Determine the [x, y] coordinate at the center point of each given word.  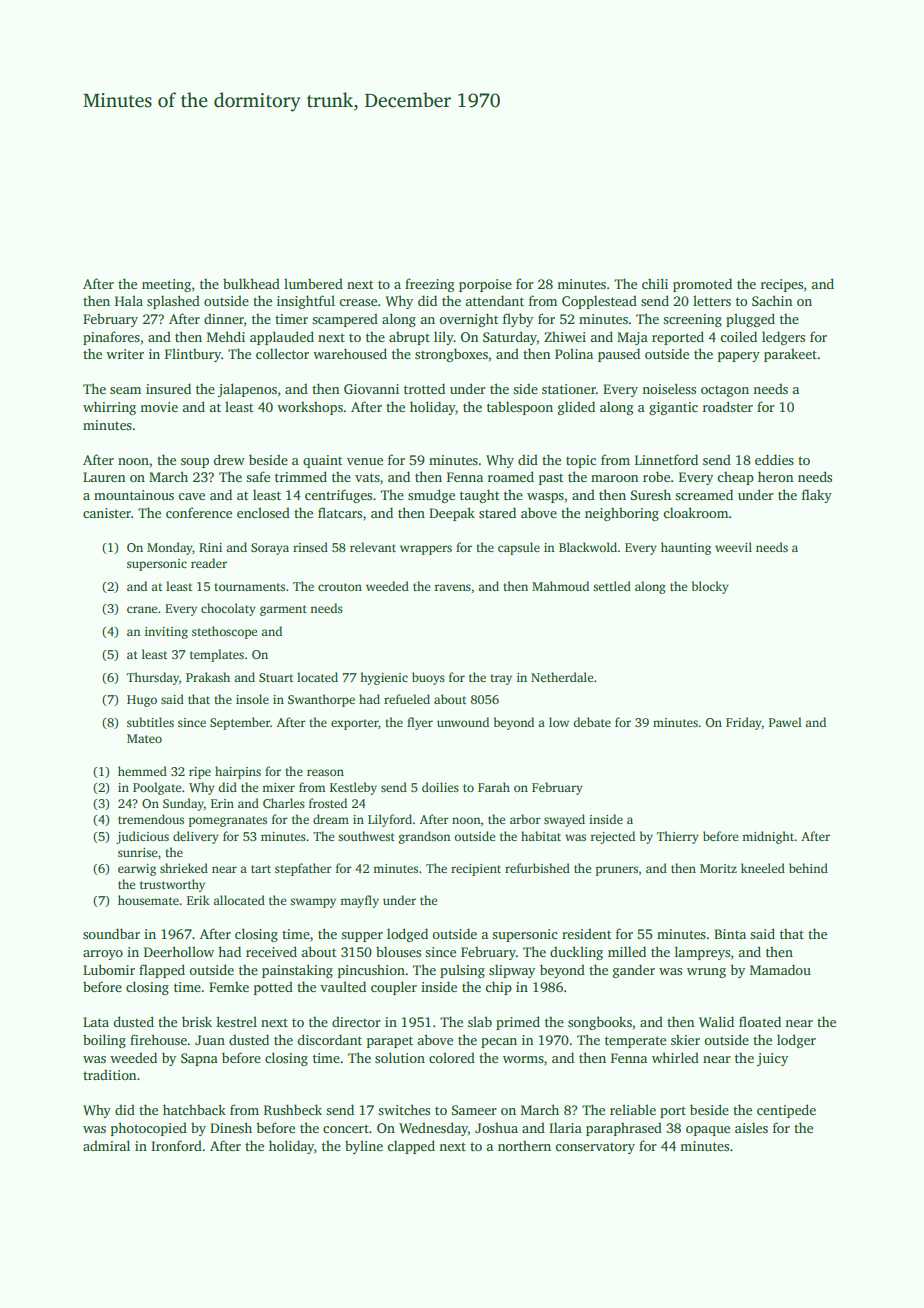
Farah [494, 787]
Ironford [176, 1145]
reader [209, 563]
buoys [428, 678]
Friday [744, 723]
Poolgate [157, 788]
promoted [702, 285]
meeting [166, 285]
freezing [430, 285]
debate [592, 722]
